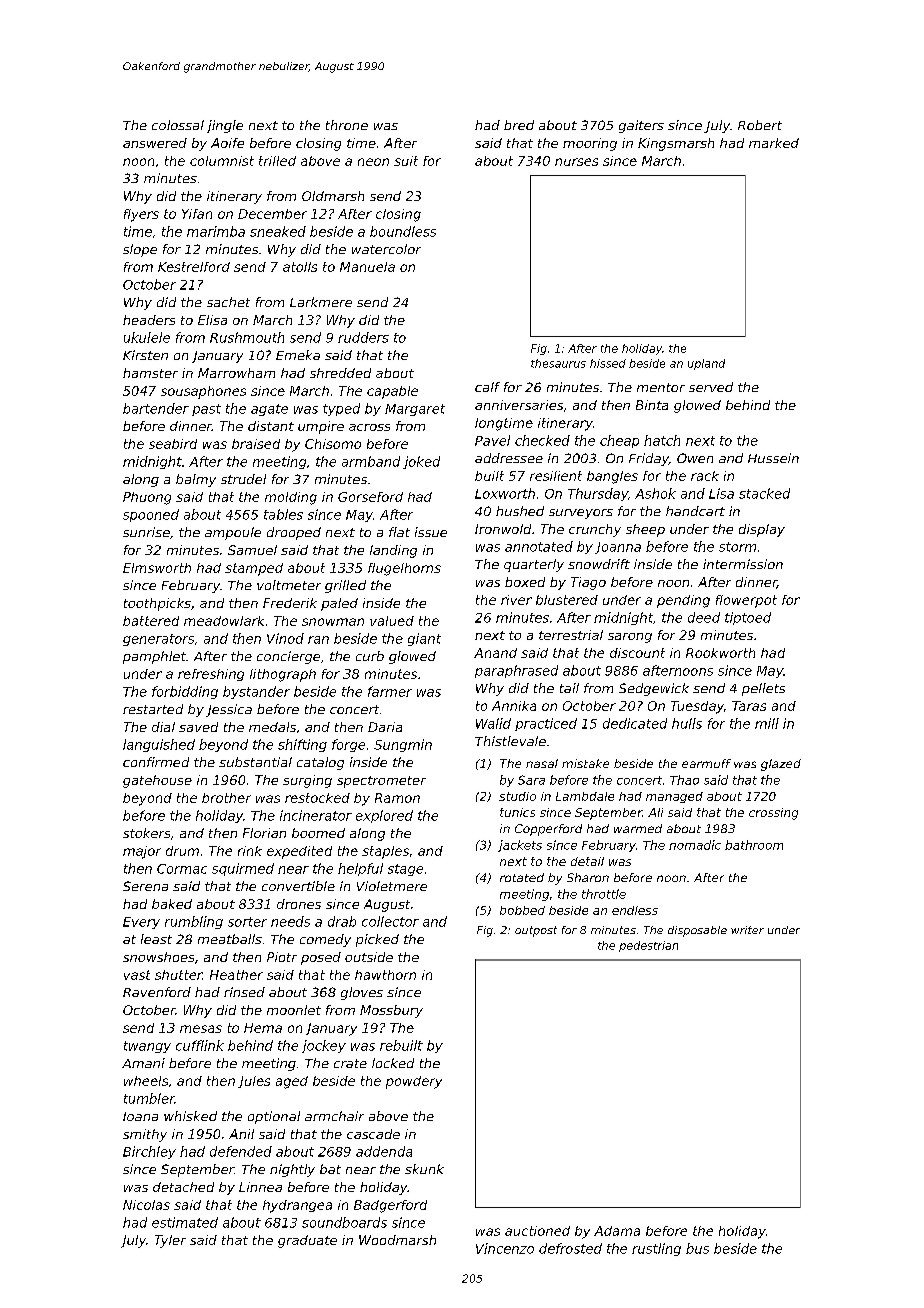 The image size is (924, 1308). What do you see at coordinates (764, 493) in the document?
I see `stacked` at bounding box center [764, 493].
